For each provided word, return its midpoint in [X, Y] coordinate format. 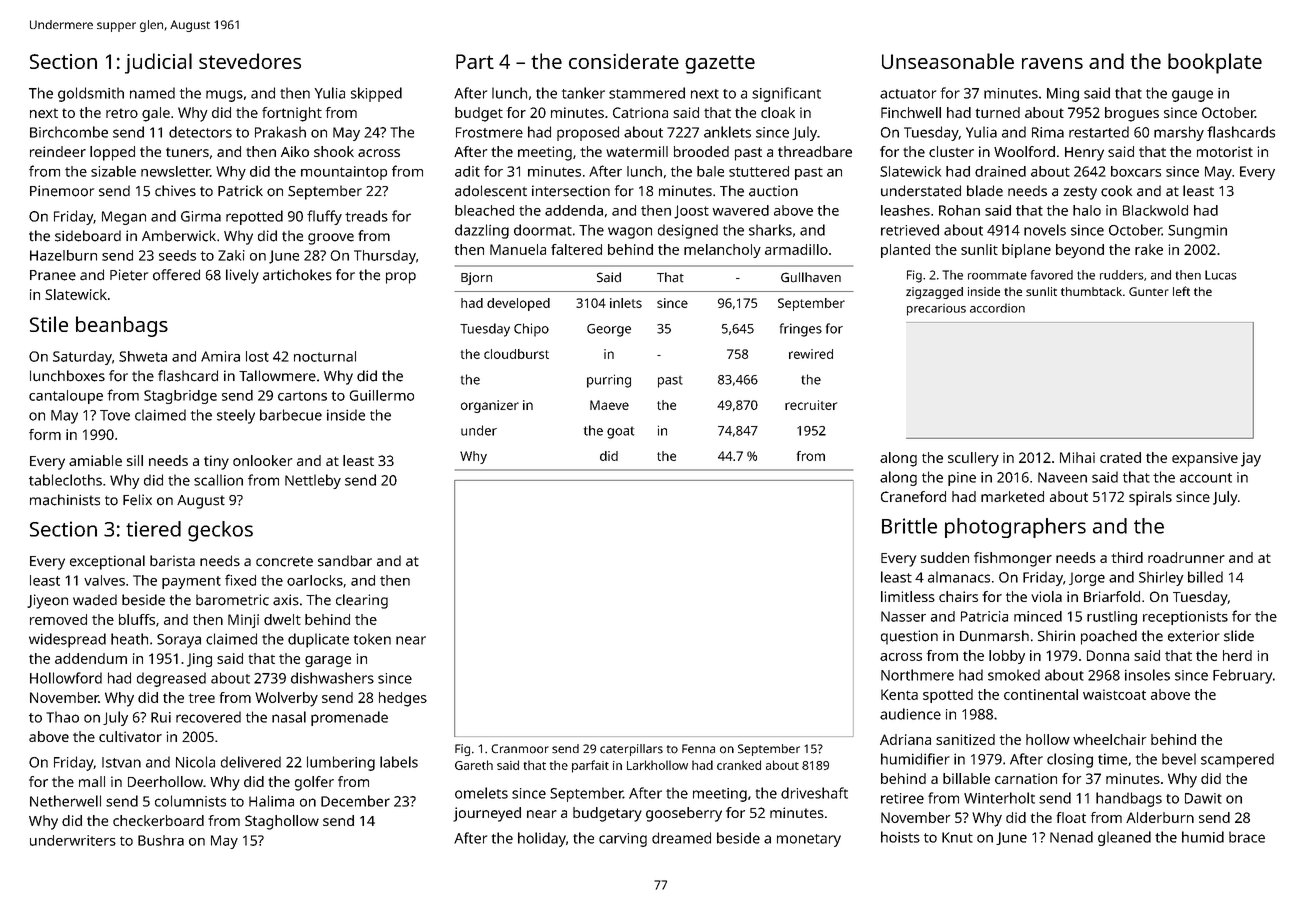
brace [1247, 837]
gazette [720, 64]
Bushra [161, 840]
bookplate [1215, 63]
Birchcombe [69, 132]
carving [623, 840]
